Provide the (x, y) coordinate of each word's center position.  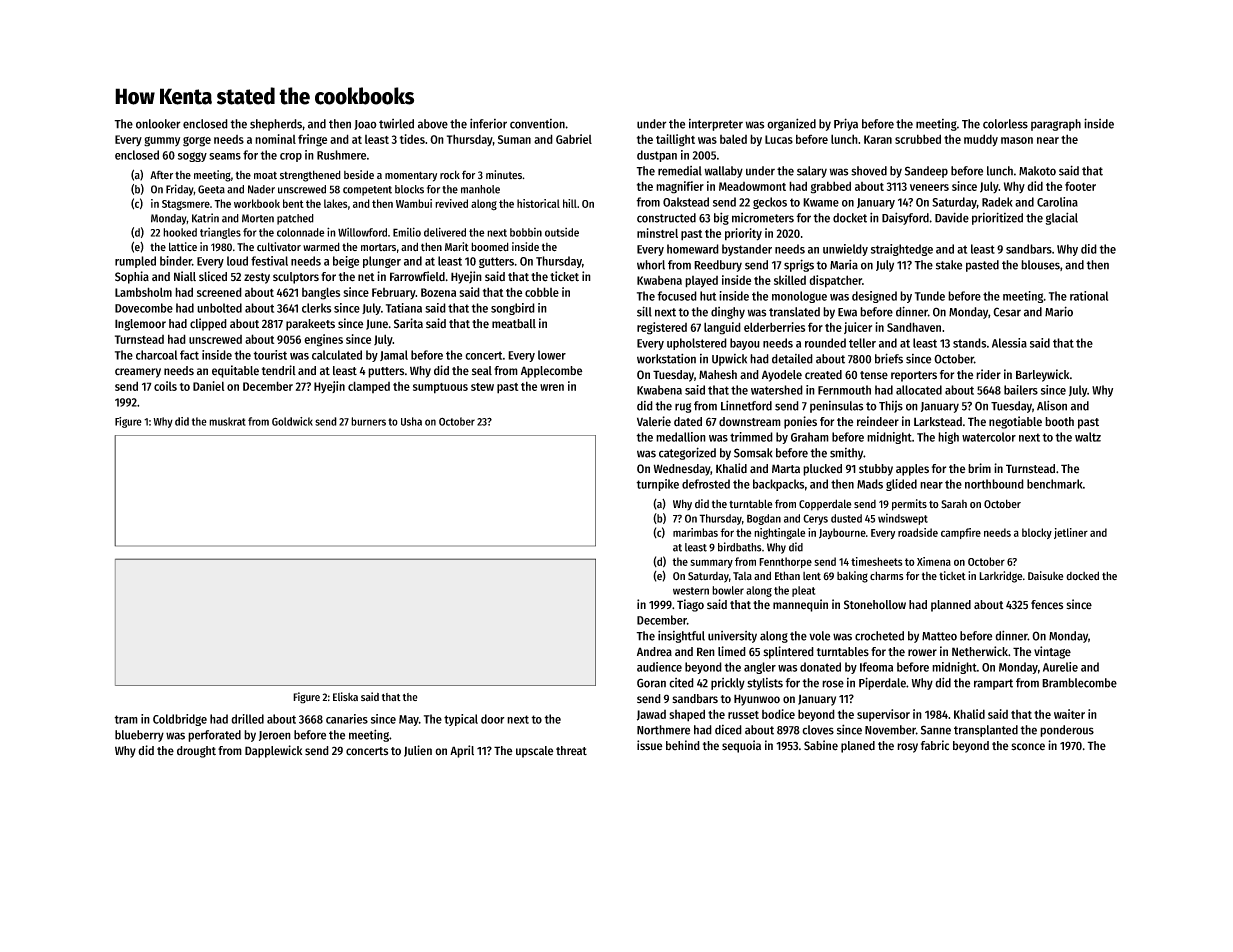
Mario (1059, 311)
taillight (675, 140)
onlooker (158, 124)
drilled (247, 719)
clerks (317, 308)
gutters (496, 262)
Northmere (663, 730)
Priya (846, 124)
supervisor (883, 715)
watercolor (989, 437)
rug (683, 408)
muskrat (227, 421)
